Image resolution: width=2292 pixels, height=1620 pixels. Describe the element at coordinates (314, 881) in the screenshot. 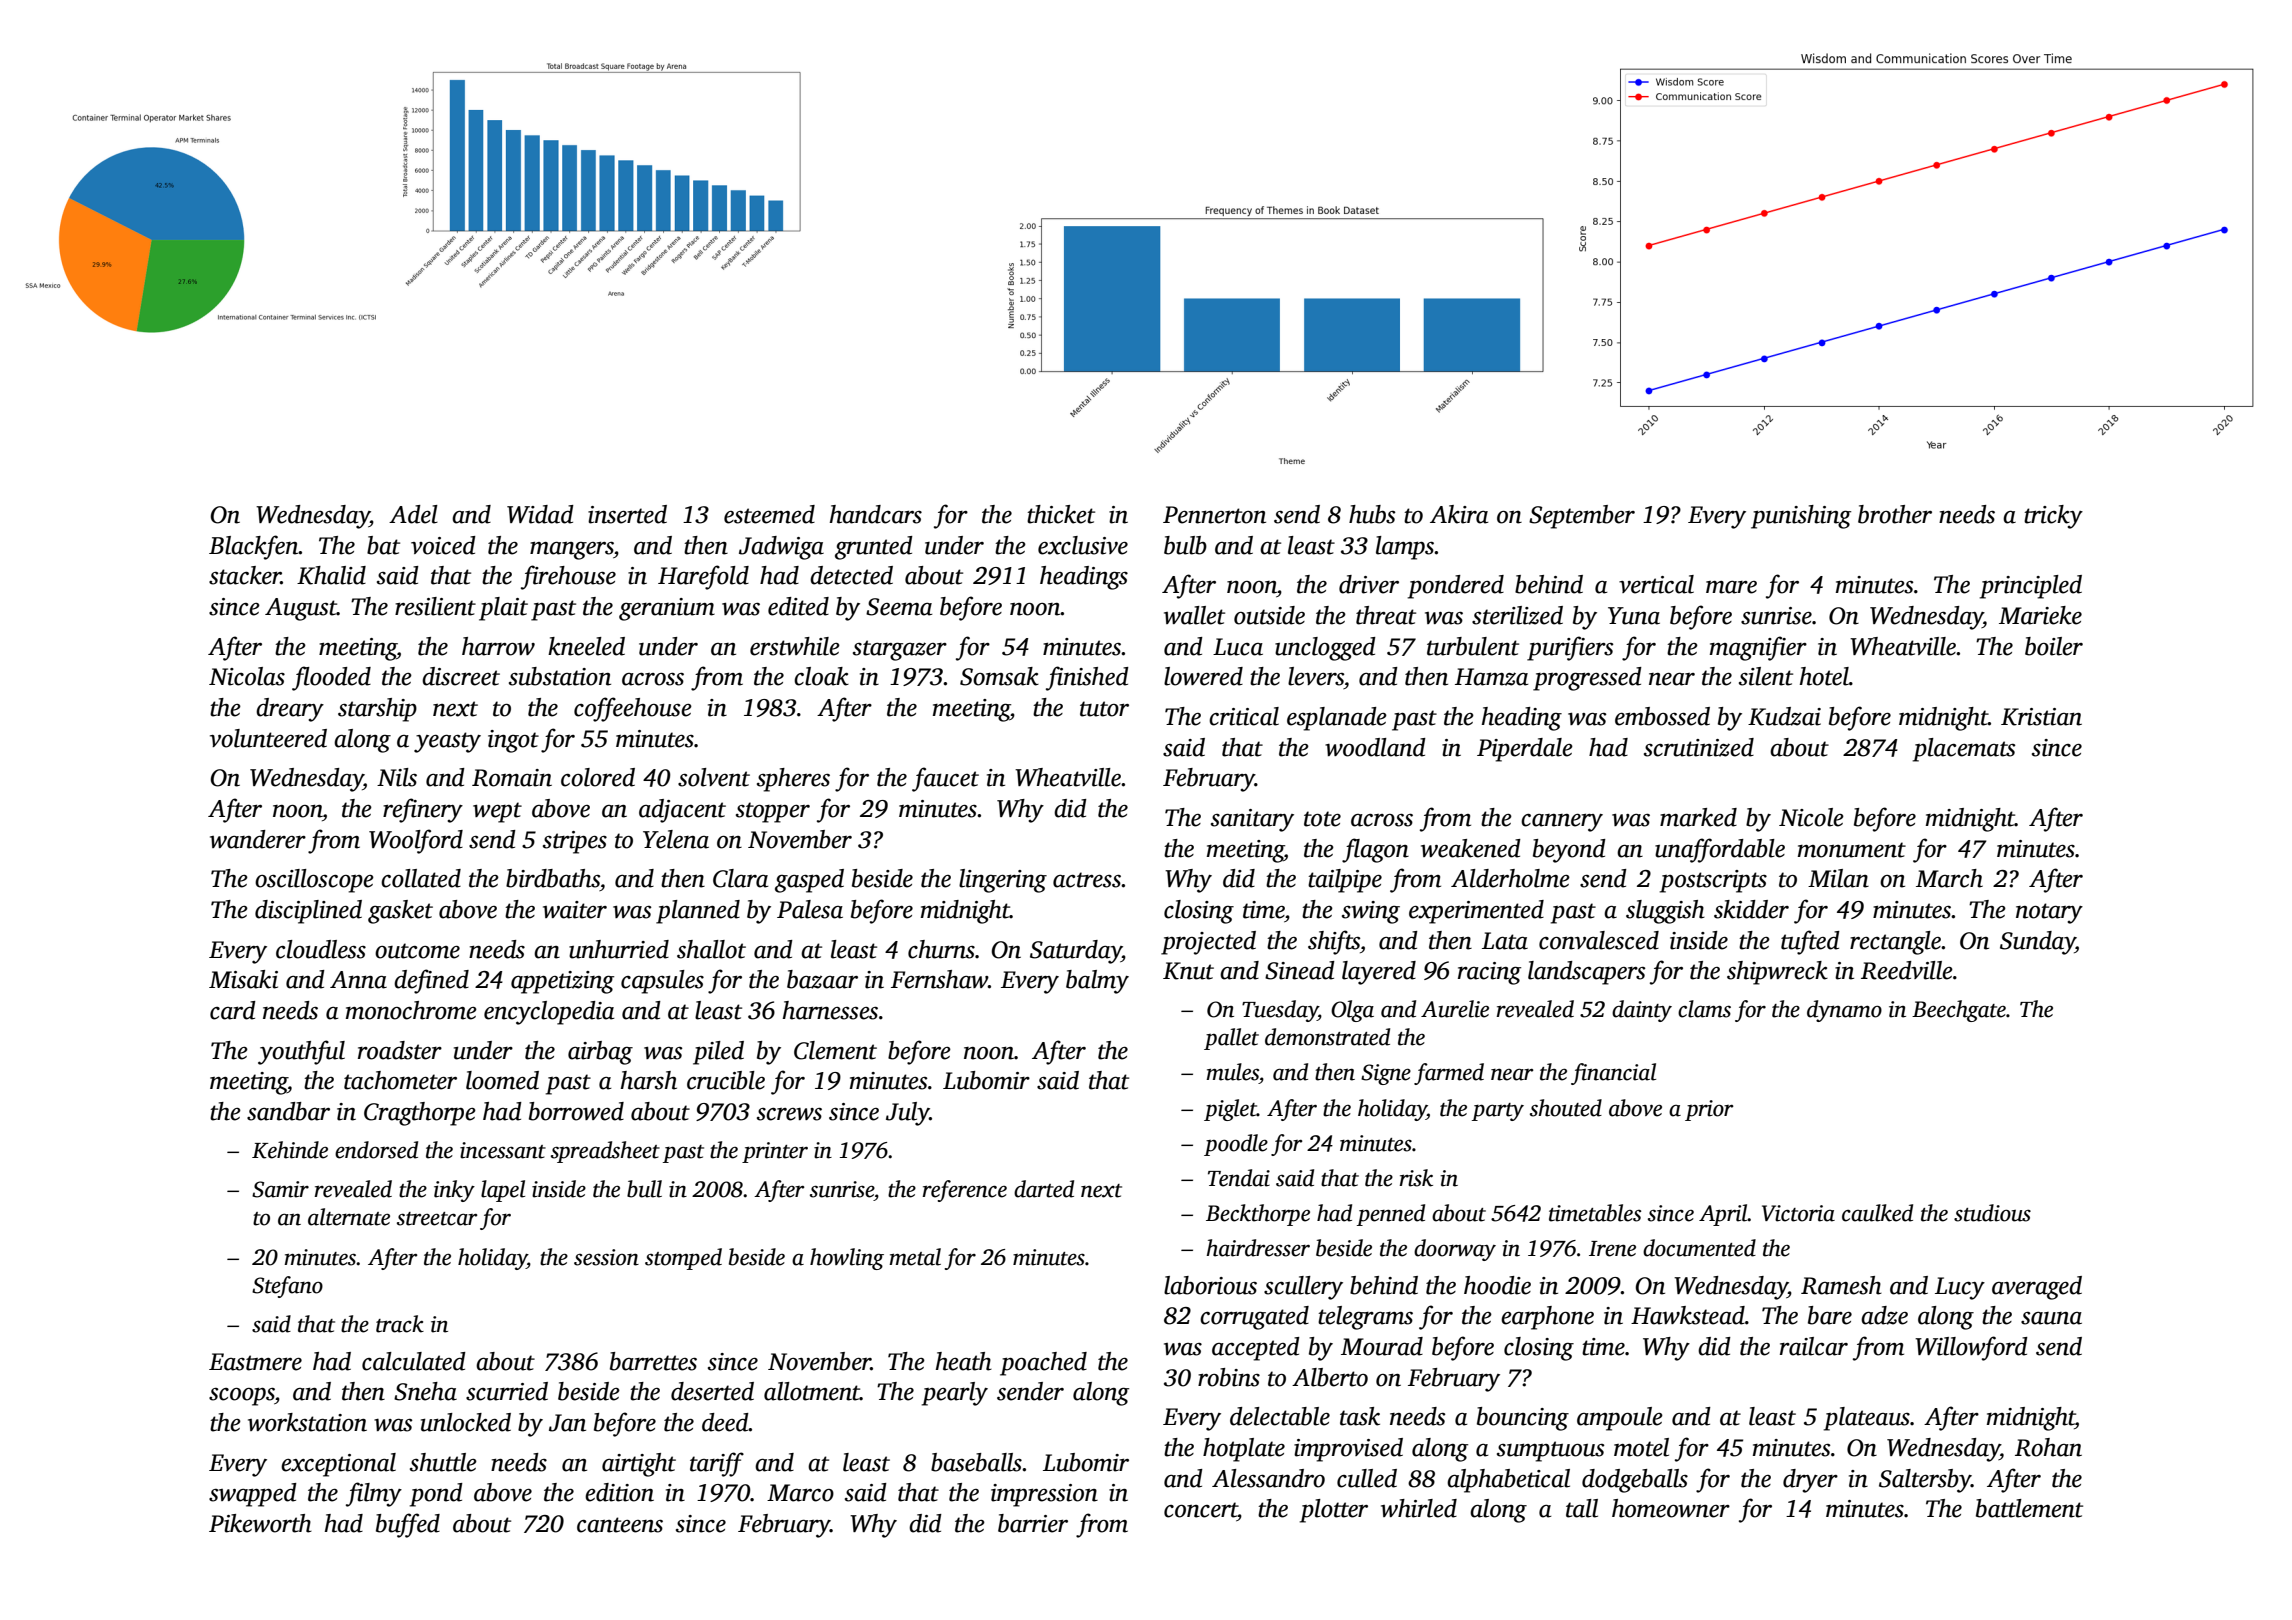

I see `oscilloscope` at that location.
